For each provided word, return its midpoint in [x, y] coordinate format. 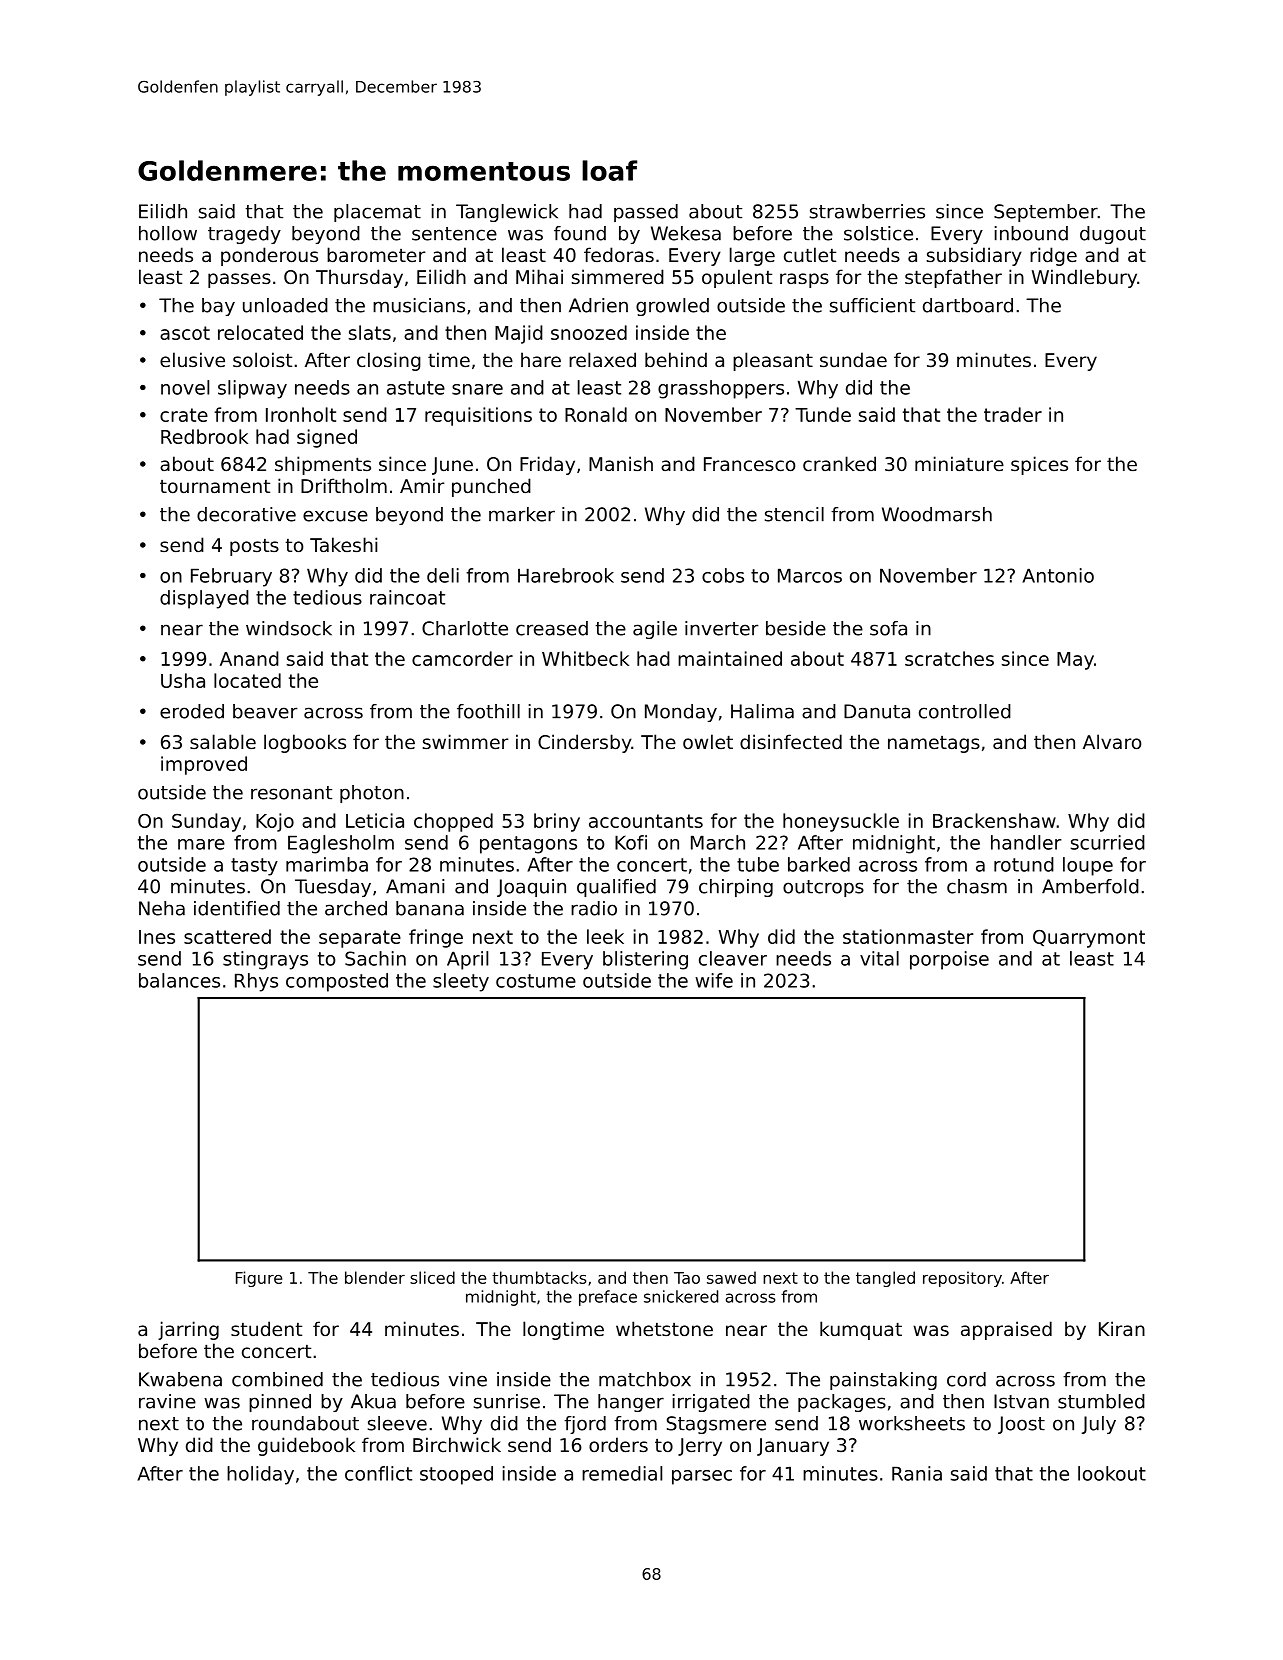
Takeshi [343, 544]
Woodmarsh [937, 514]
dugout [1113, 235]
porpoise [949, 960]
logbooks [305, 743]
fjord [585, 1425]
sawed [731, 1277]
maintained [730, 658]
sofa [888, 628]
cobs [723, 575]
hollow [168, 233]
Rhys [256, 982]
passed [646, 213]
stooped [456, 1475]
